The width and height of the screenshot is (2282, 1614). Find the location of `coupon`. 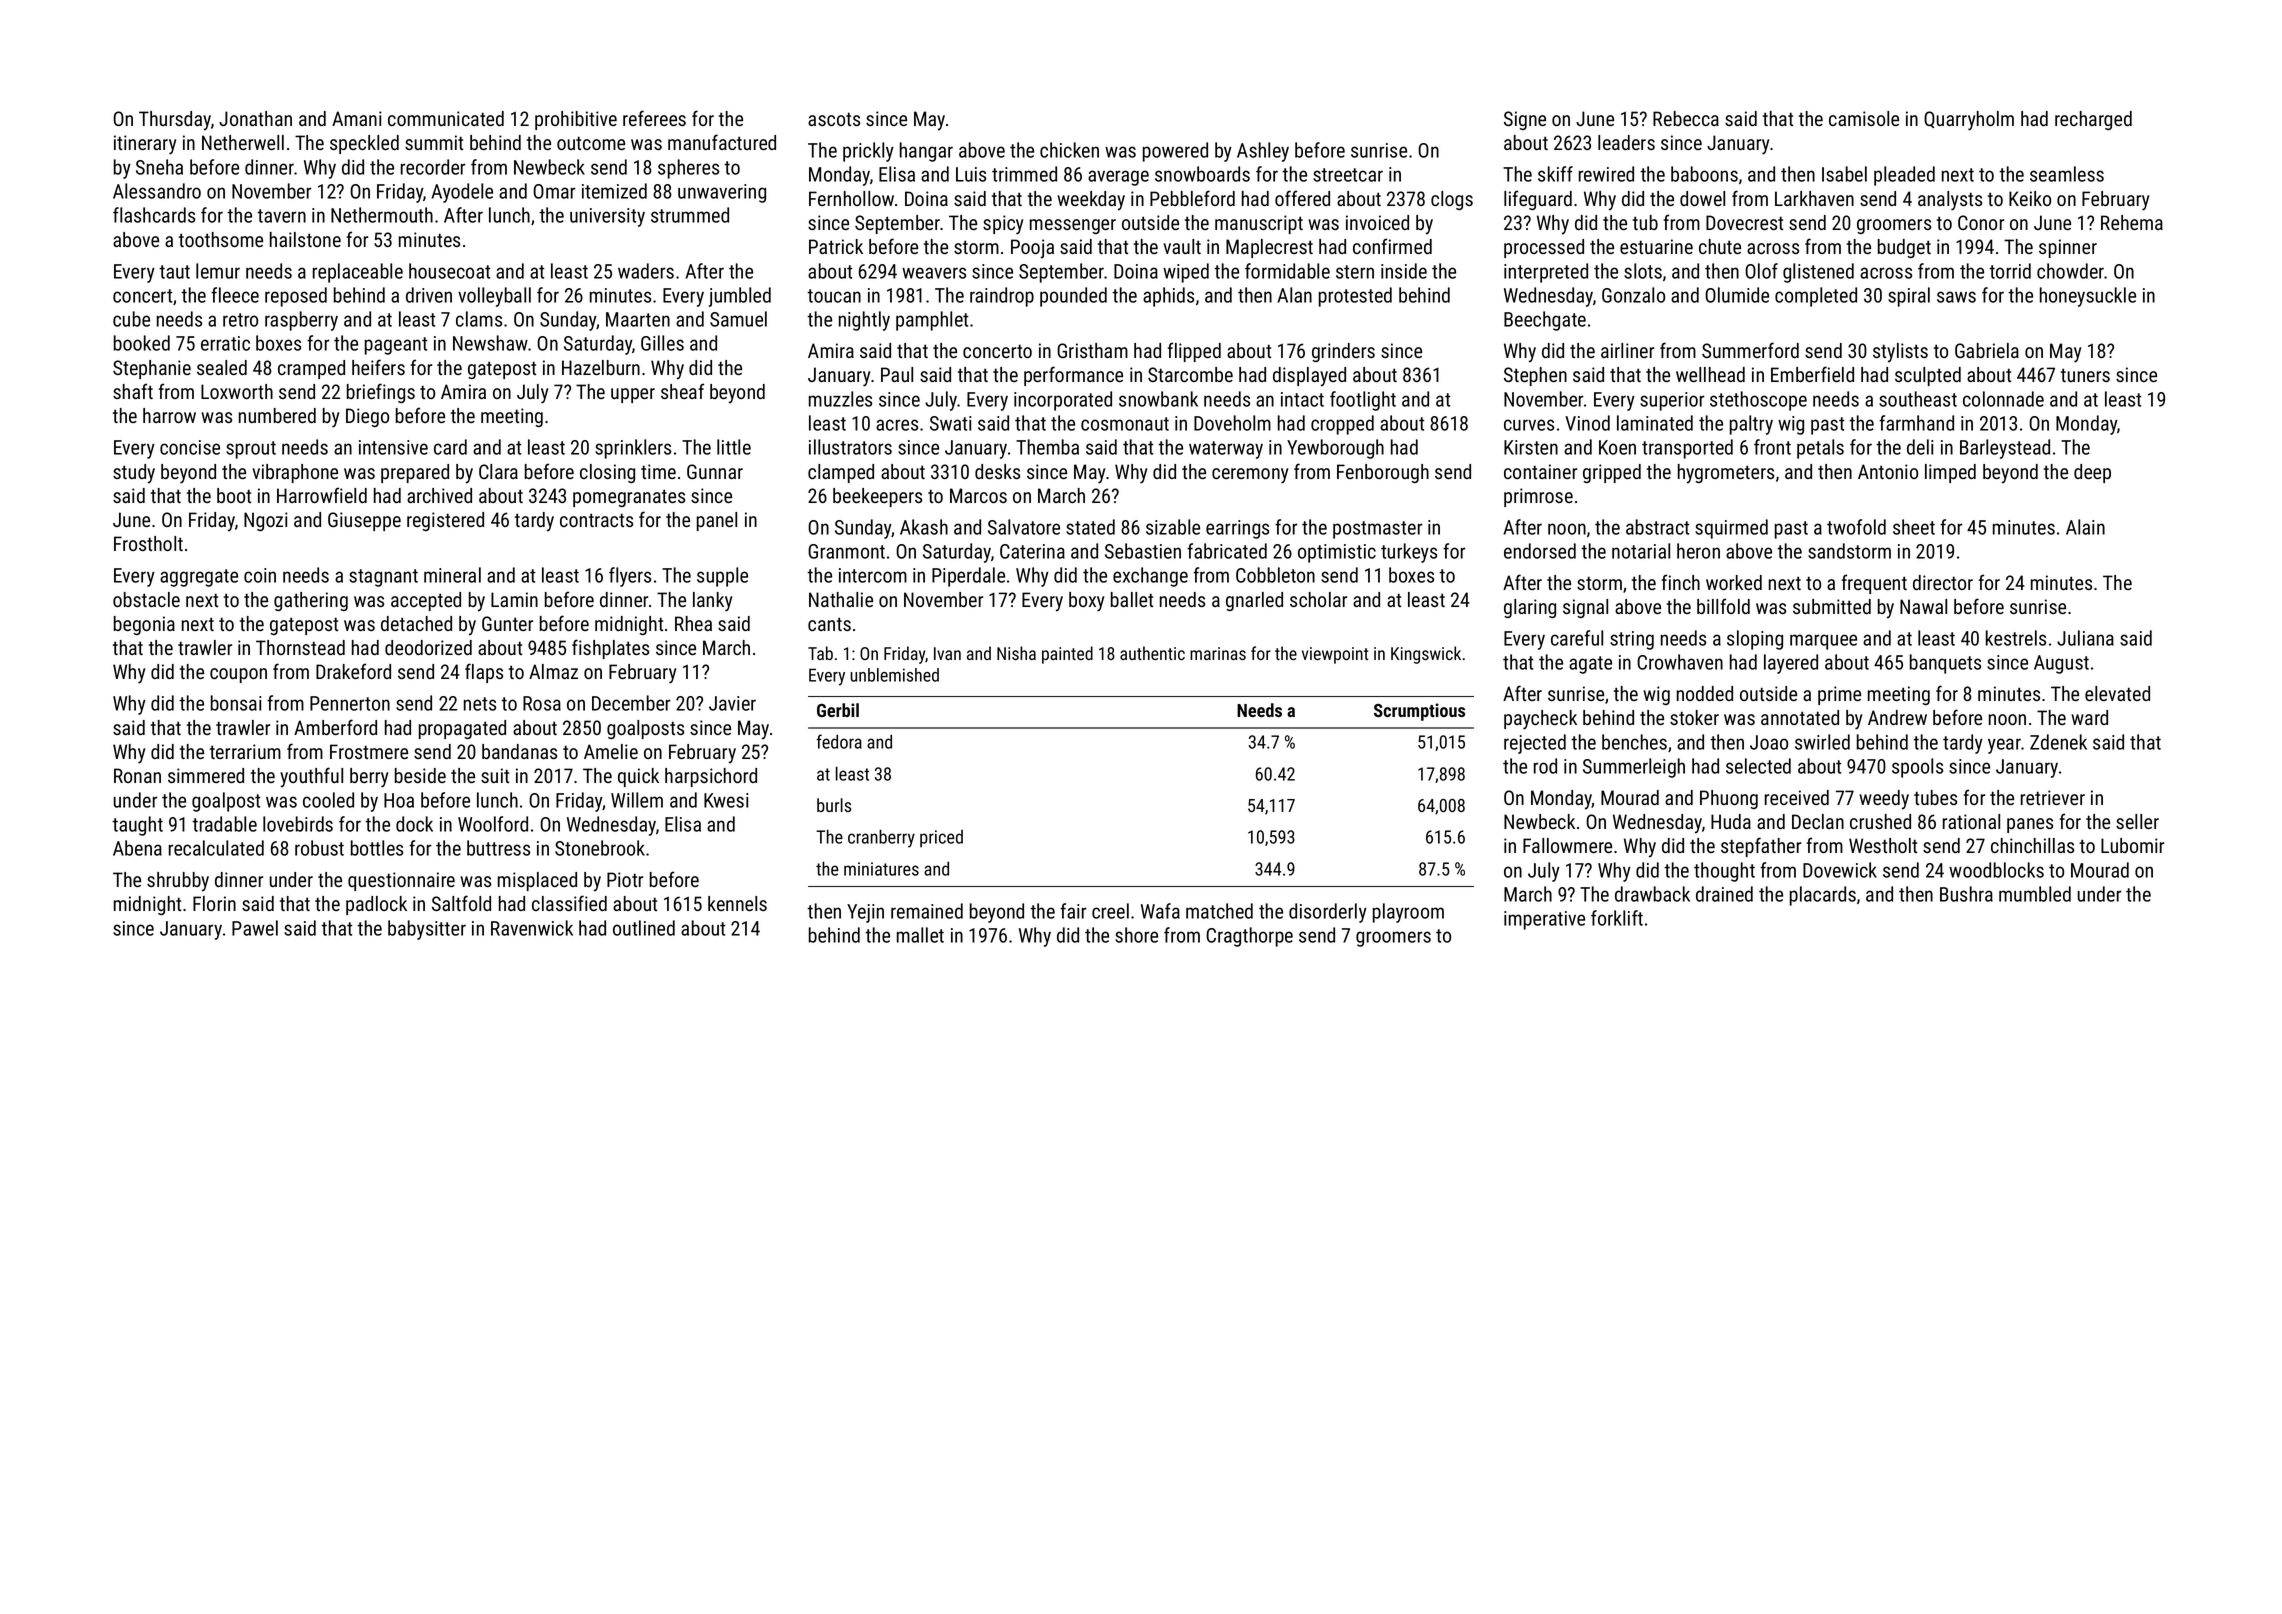

coupon is located at coordinates (238, 675).
